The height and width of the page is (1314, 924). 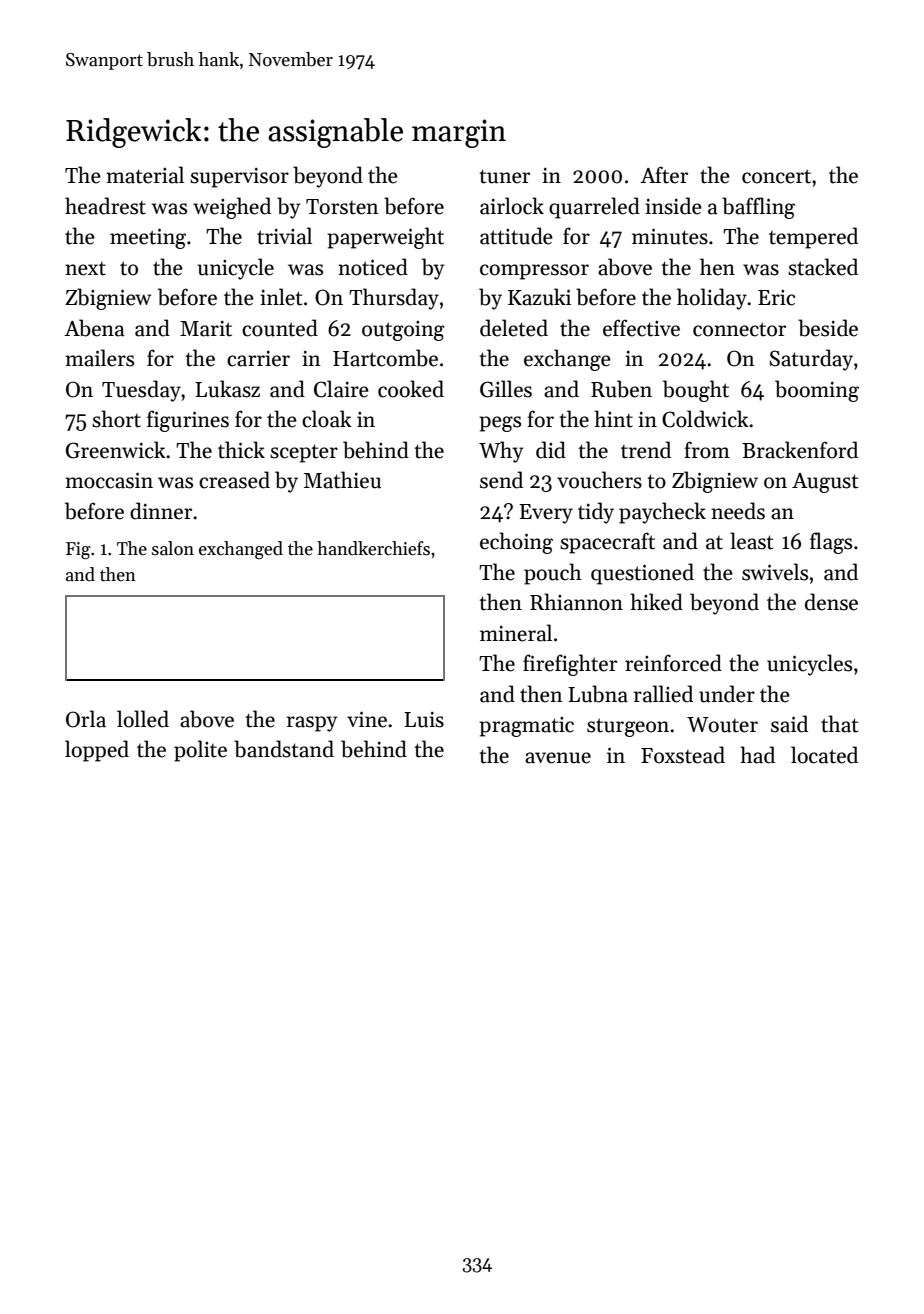 What do you see at coordinates (284, 236) in the page?
I see `trivial` at bounding box center [284, 236].
